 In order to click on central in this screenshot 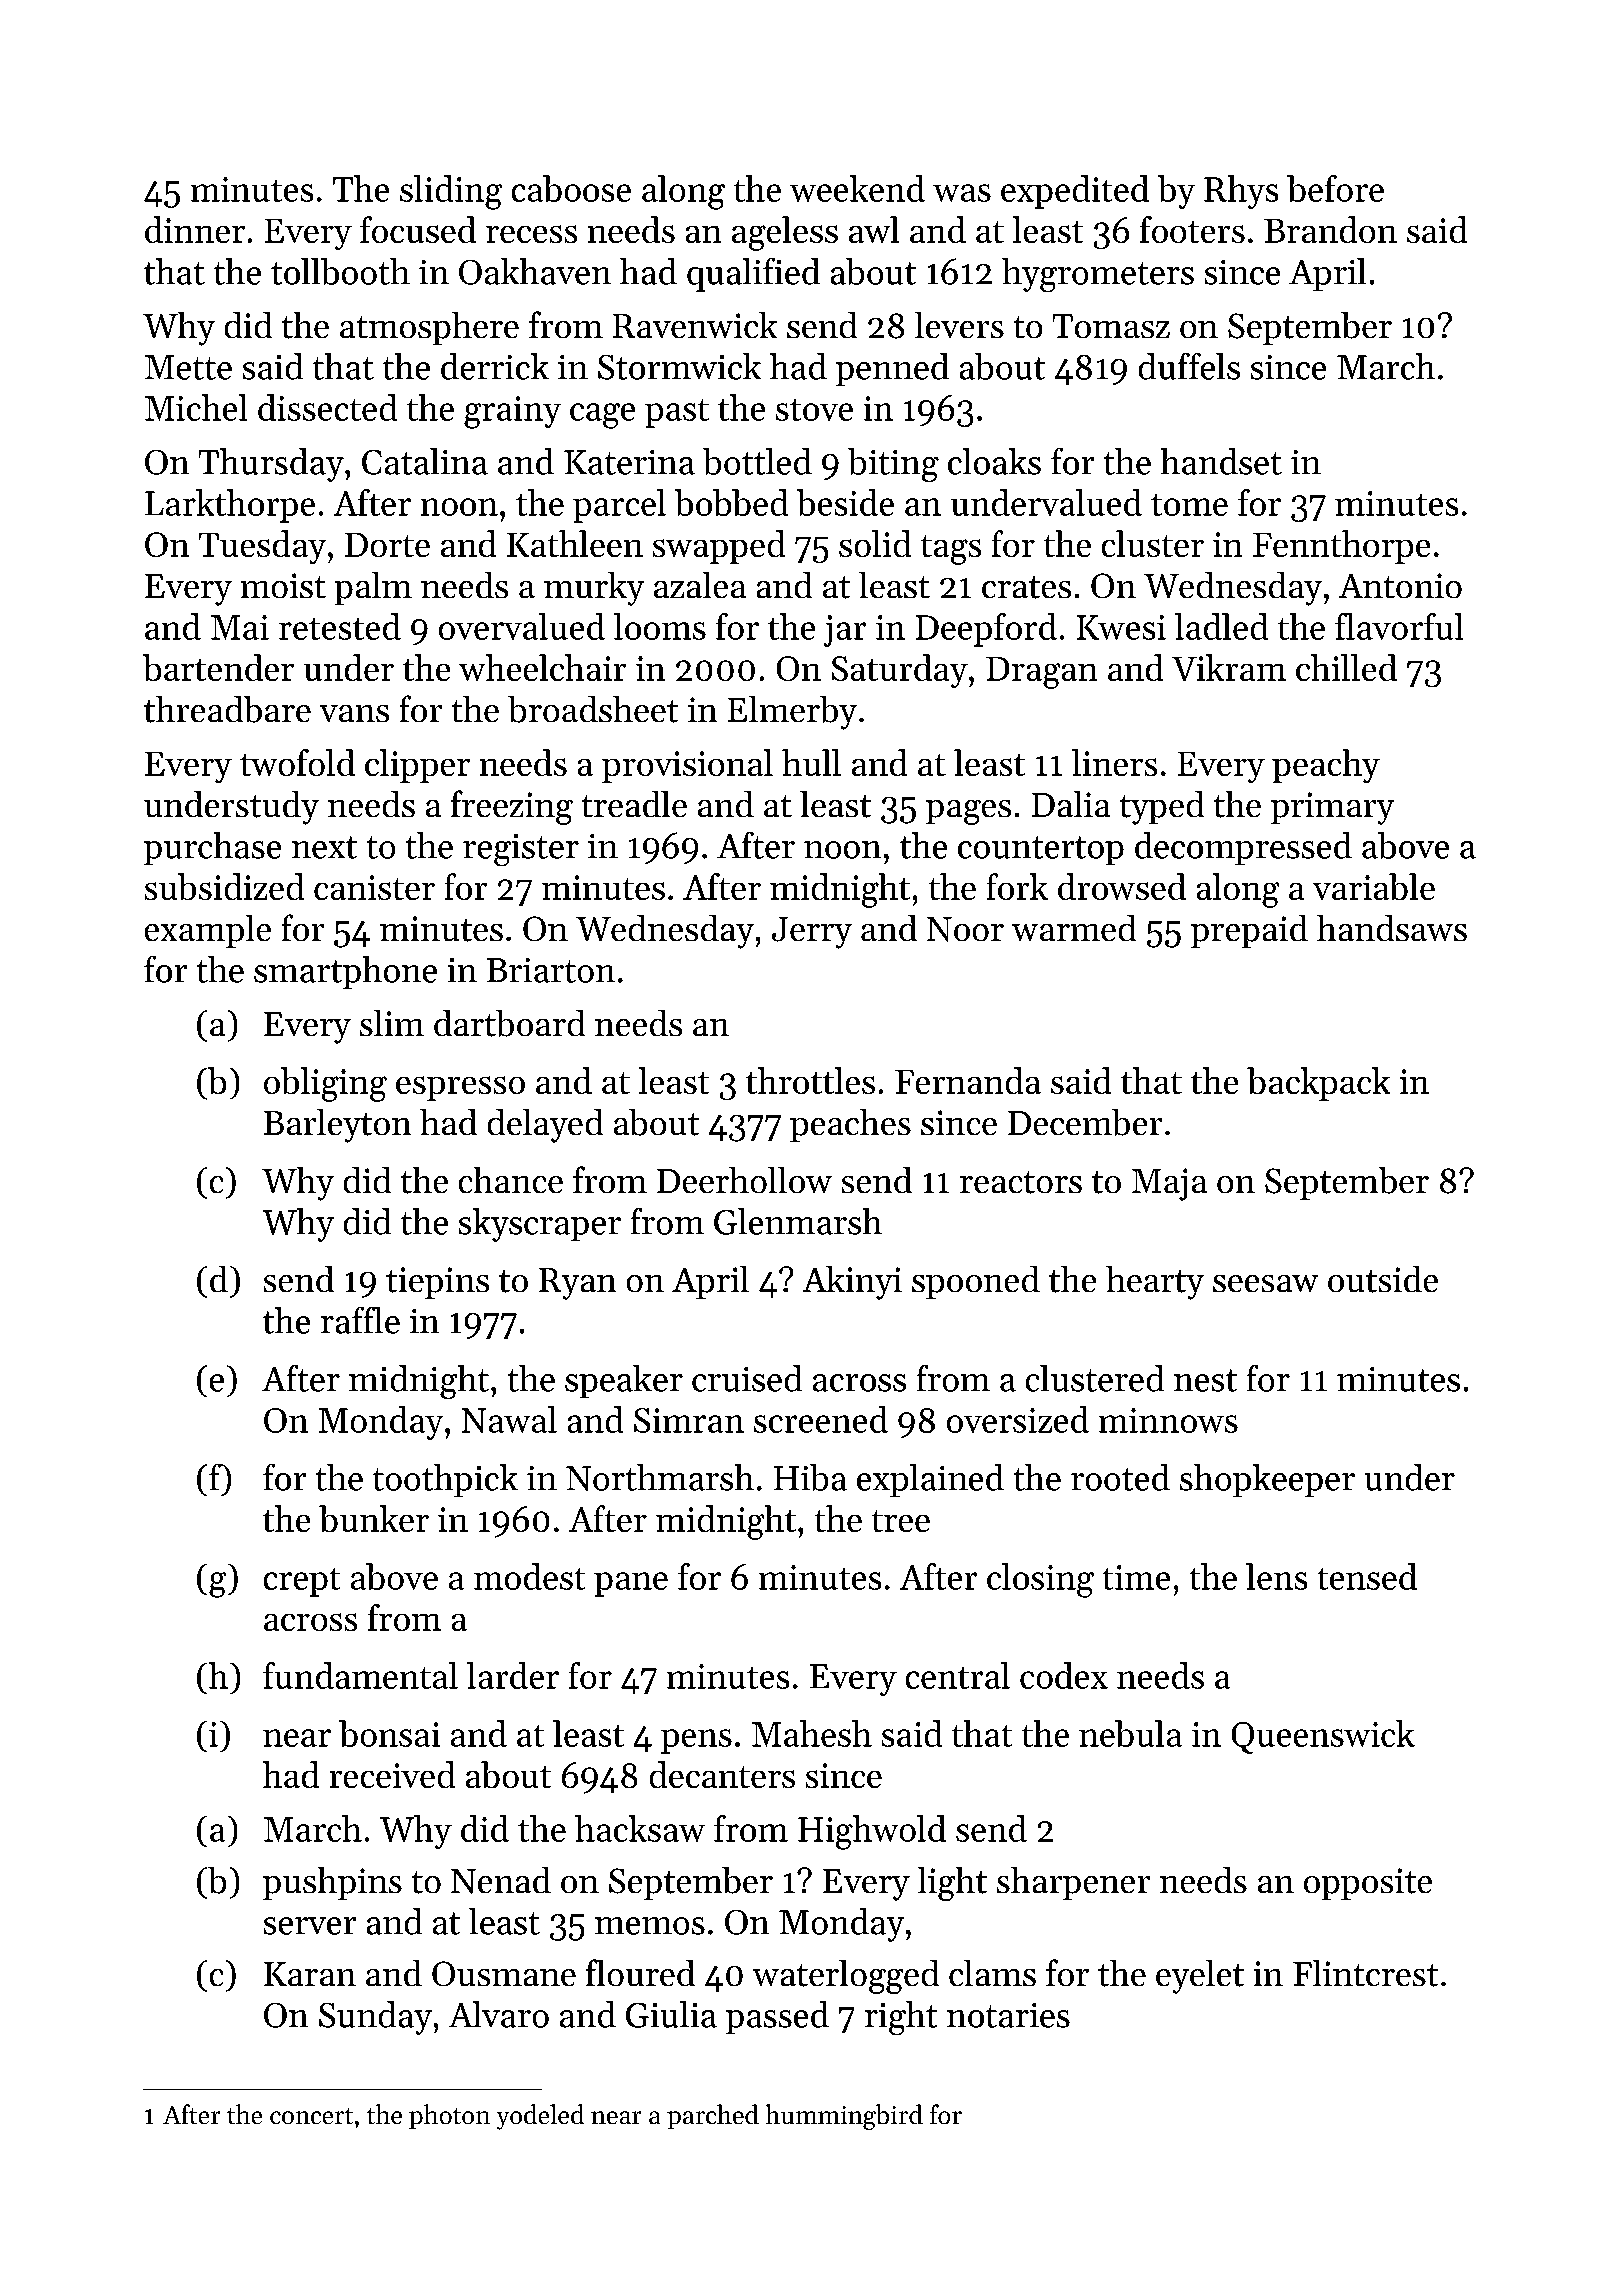, I will do `click(958, 1675)`.
